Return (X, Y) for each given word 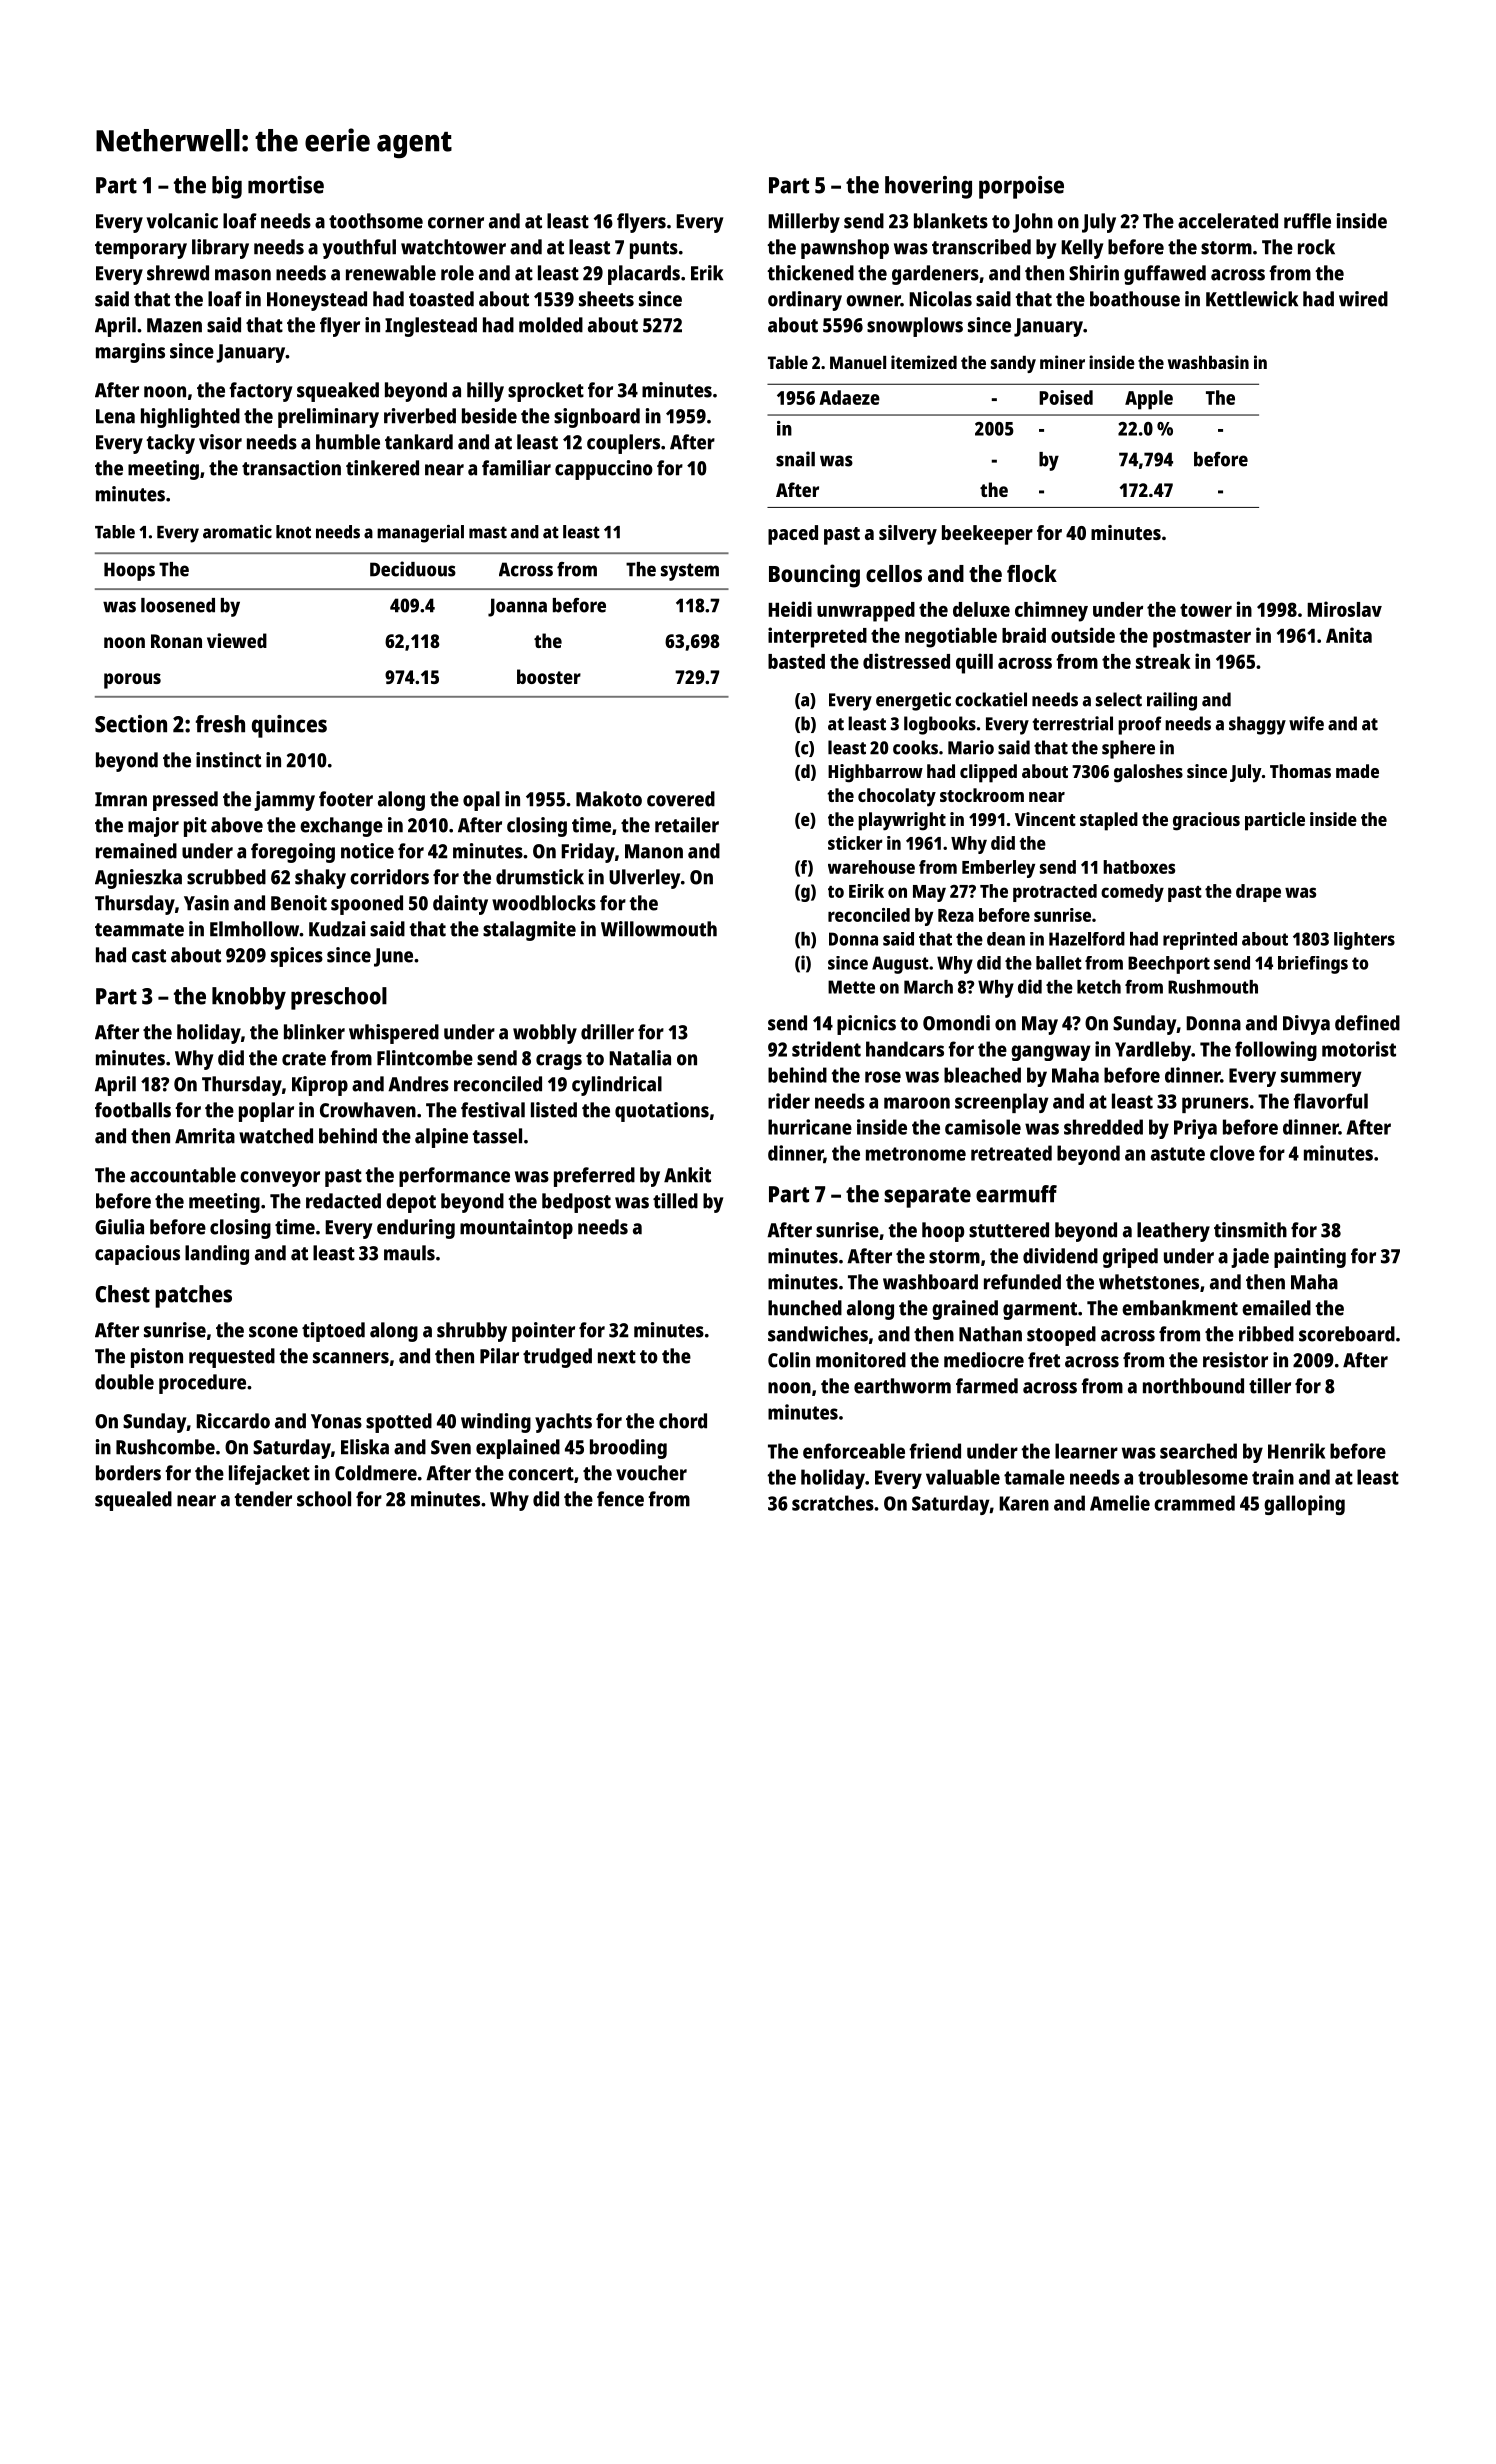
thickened (810, 273)
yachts (563, 1423)
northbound (1193, 1386)
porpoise (1021, 187)
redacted (343, 1201)
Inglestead (431, 327)
